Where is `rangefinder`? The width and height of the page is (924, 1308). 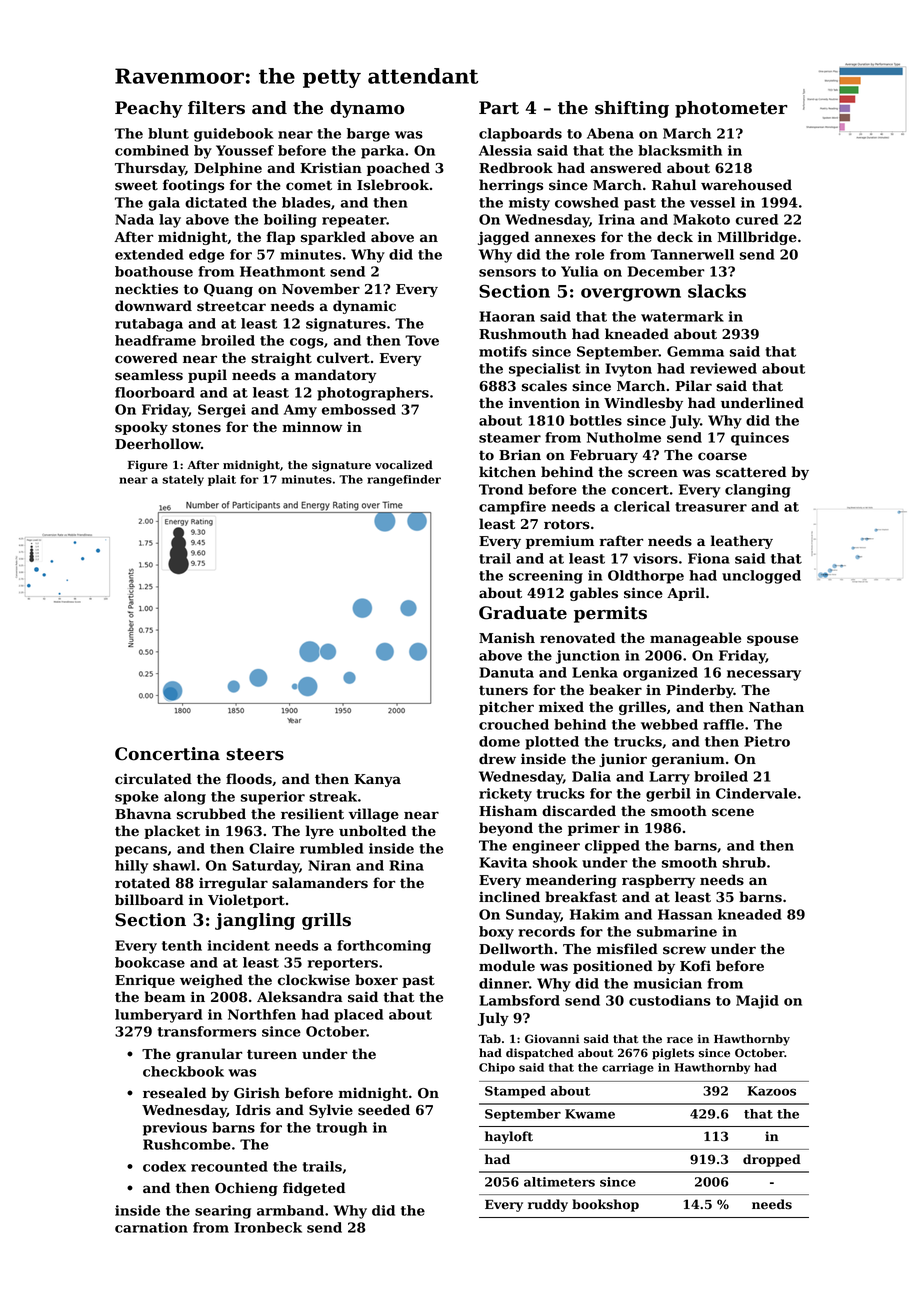 rangefinder is located at coordinates (404, 480).
